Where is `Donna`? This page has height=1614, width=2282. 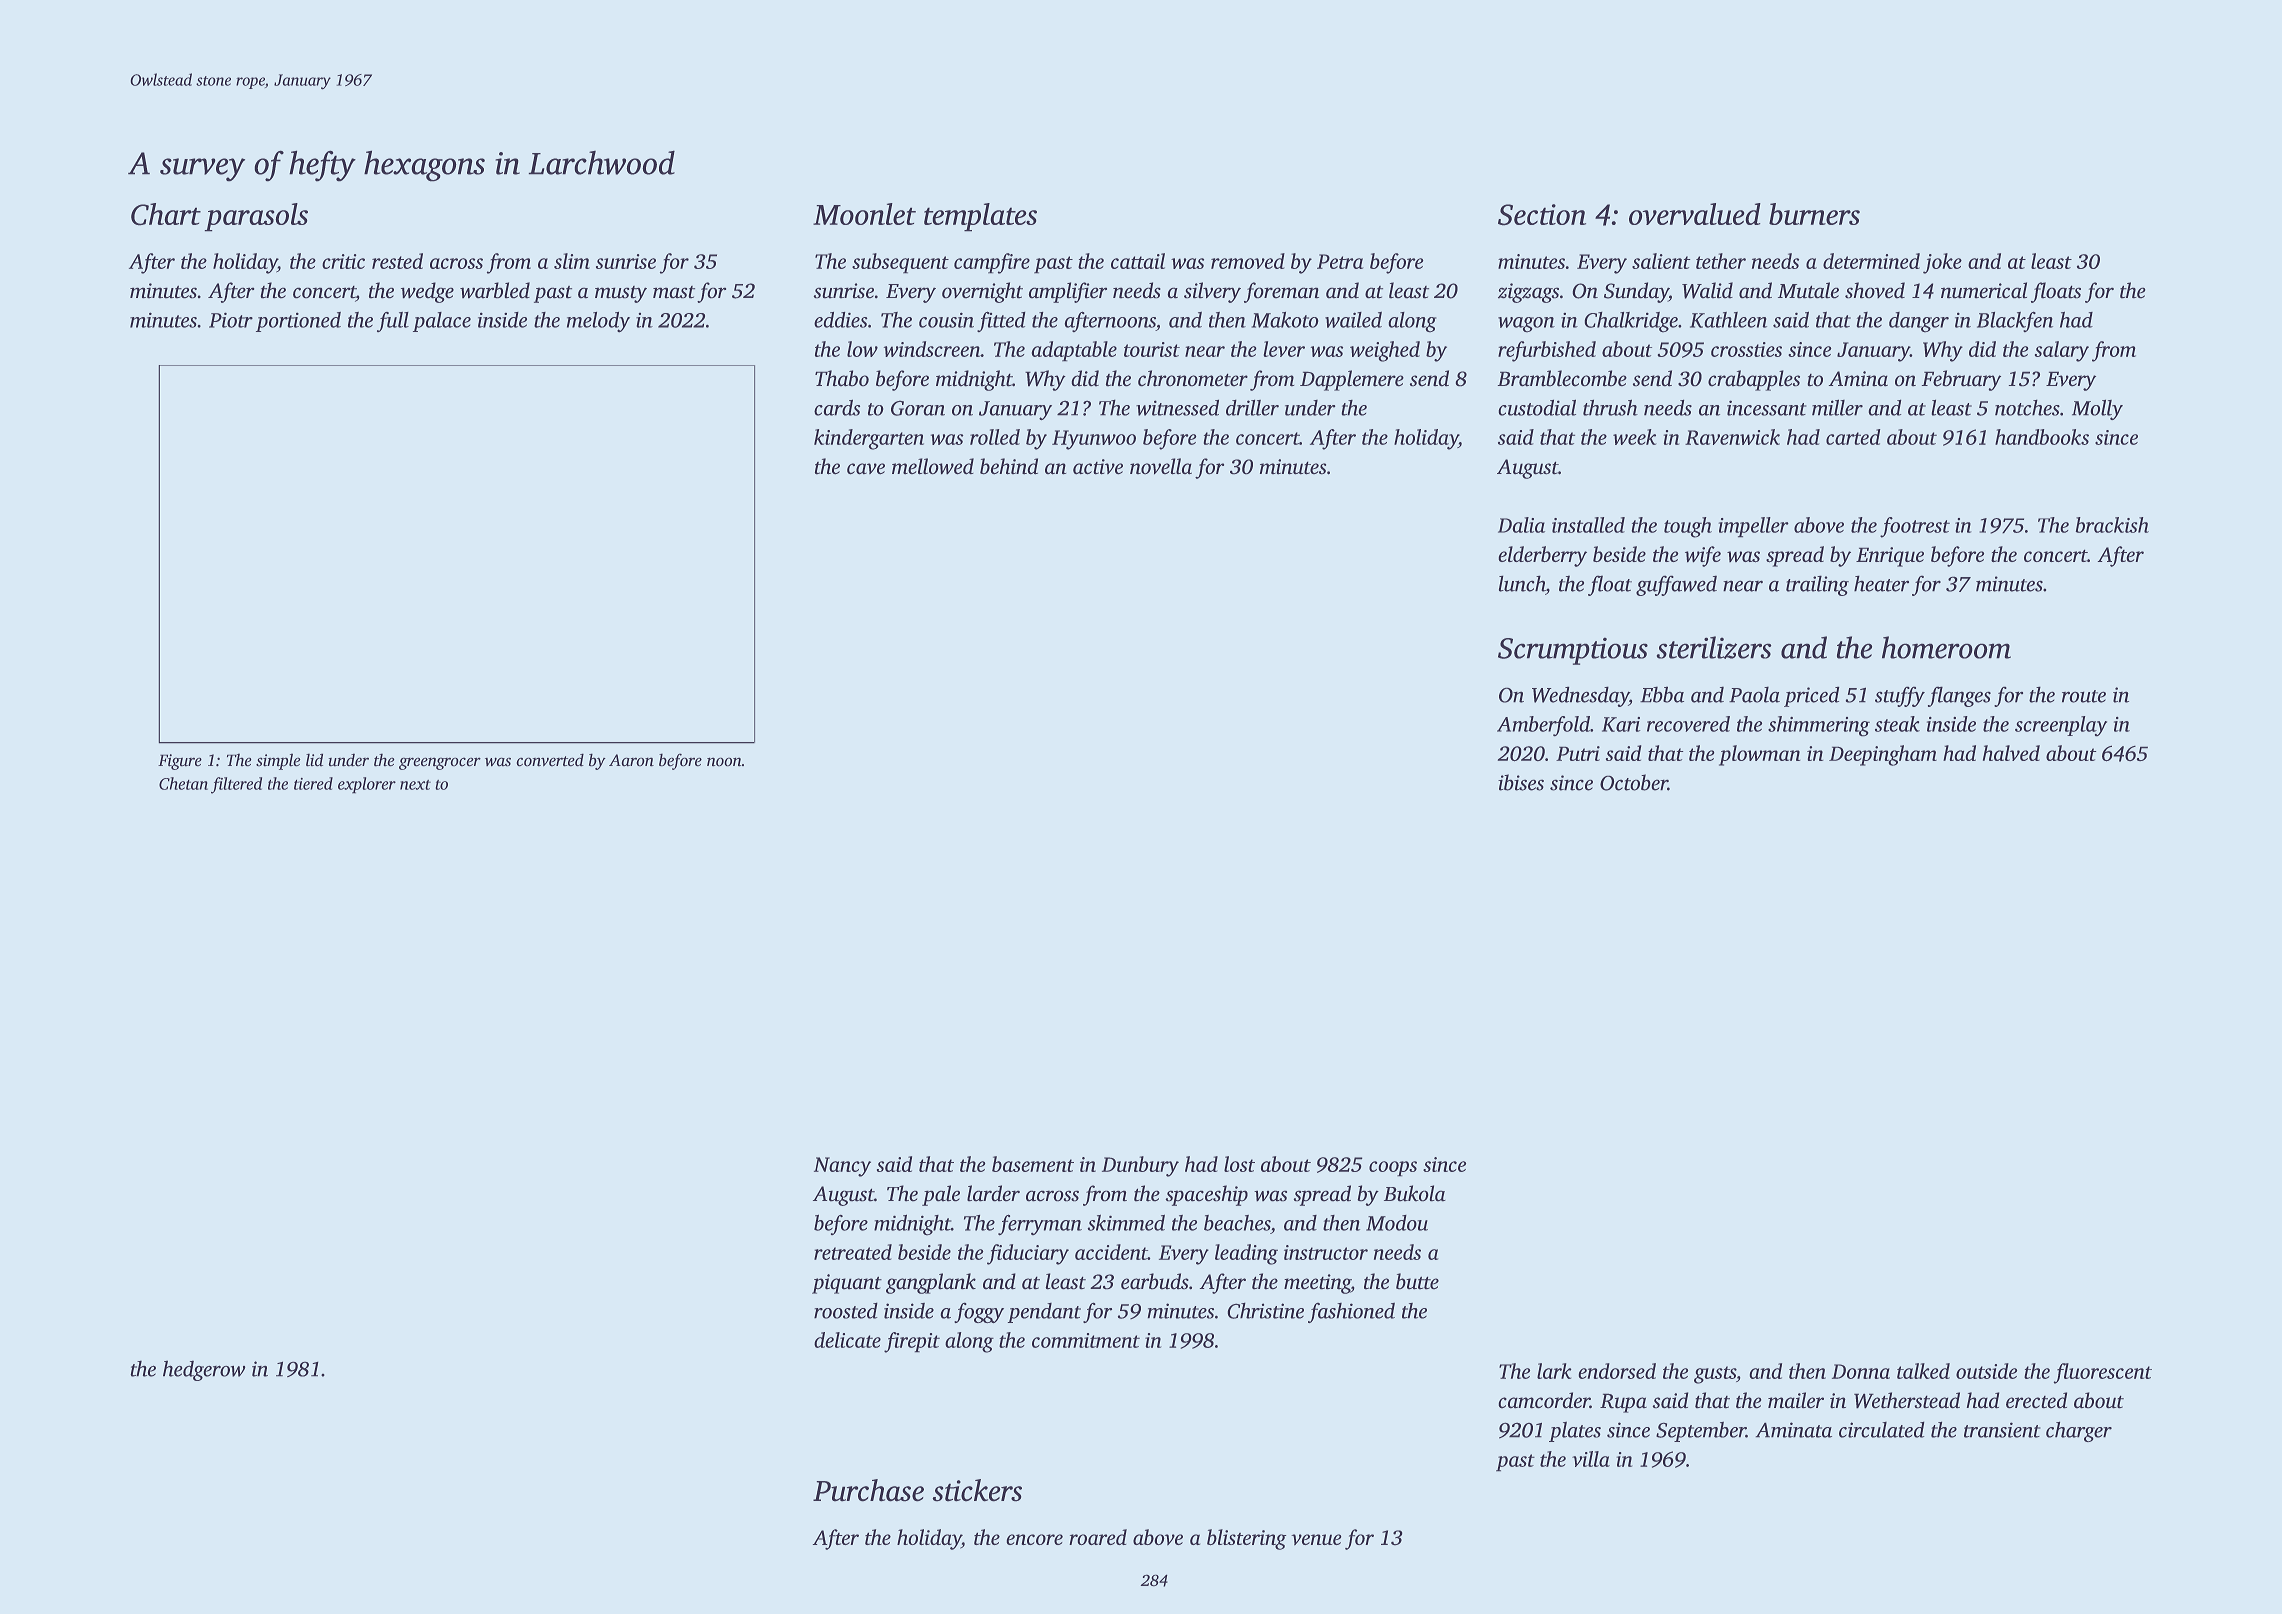
Donna is located at coordinates (1861, 1371).
